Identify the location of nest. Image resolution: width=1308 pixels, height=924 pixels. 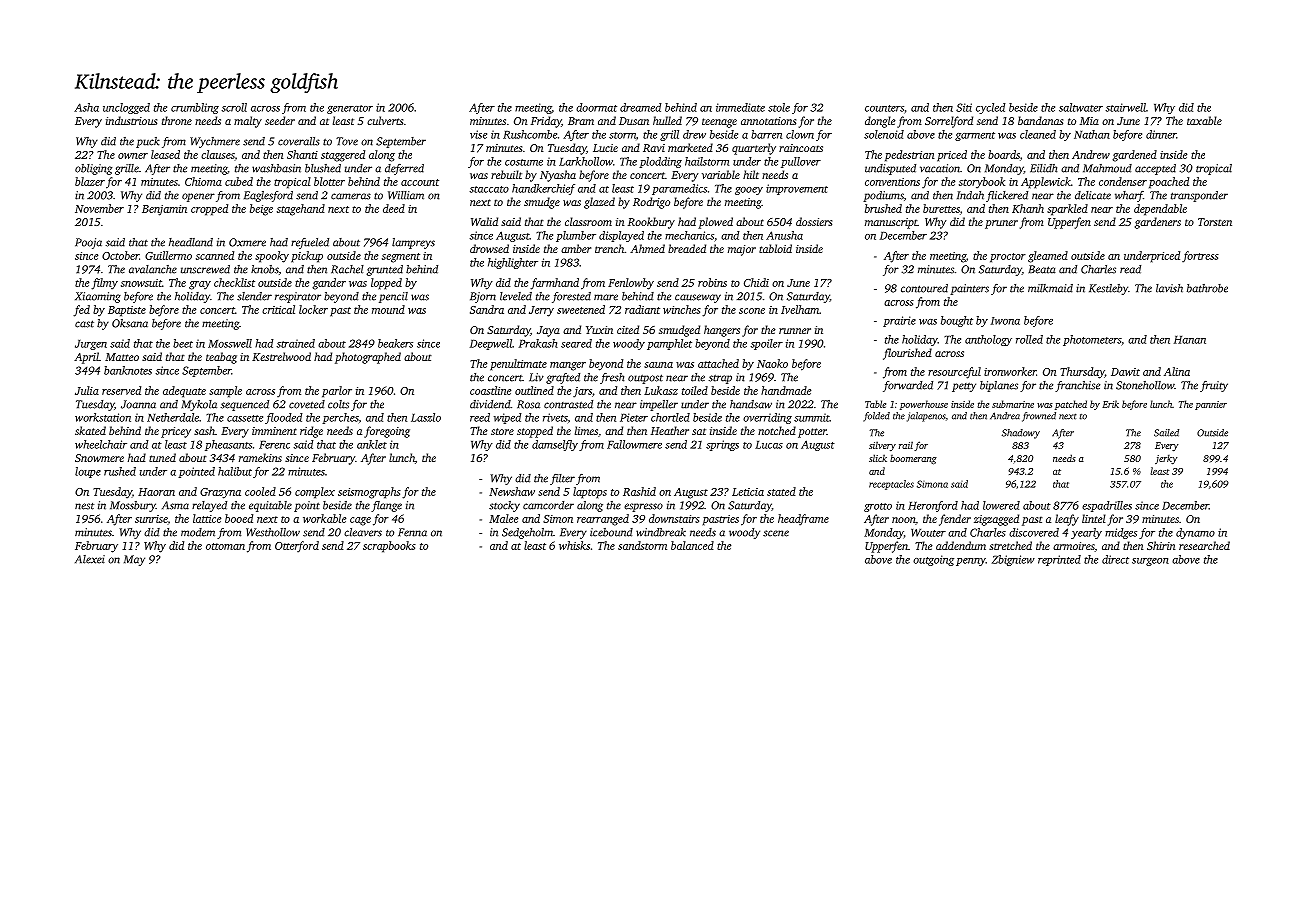
(84, 506).
